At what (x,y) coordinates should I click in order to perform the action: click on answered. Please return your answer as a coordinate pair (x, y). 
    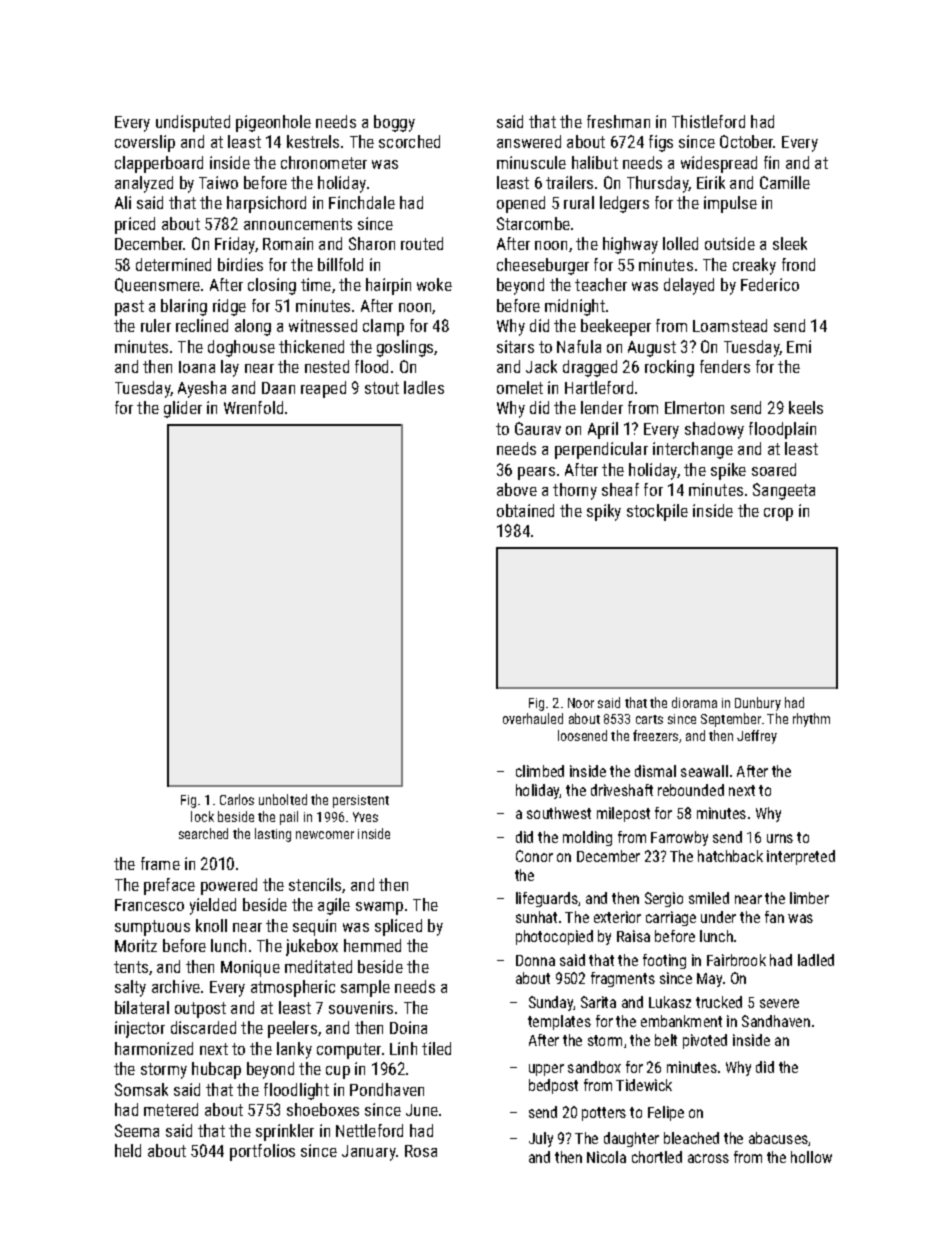
    Looking at the image, I should click on (529, 141).
